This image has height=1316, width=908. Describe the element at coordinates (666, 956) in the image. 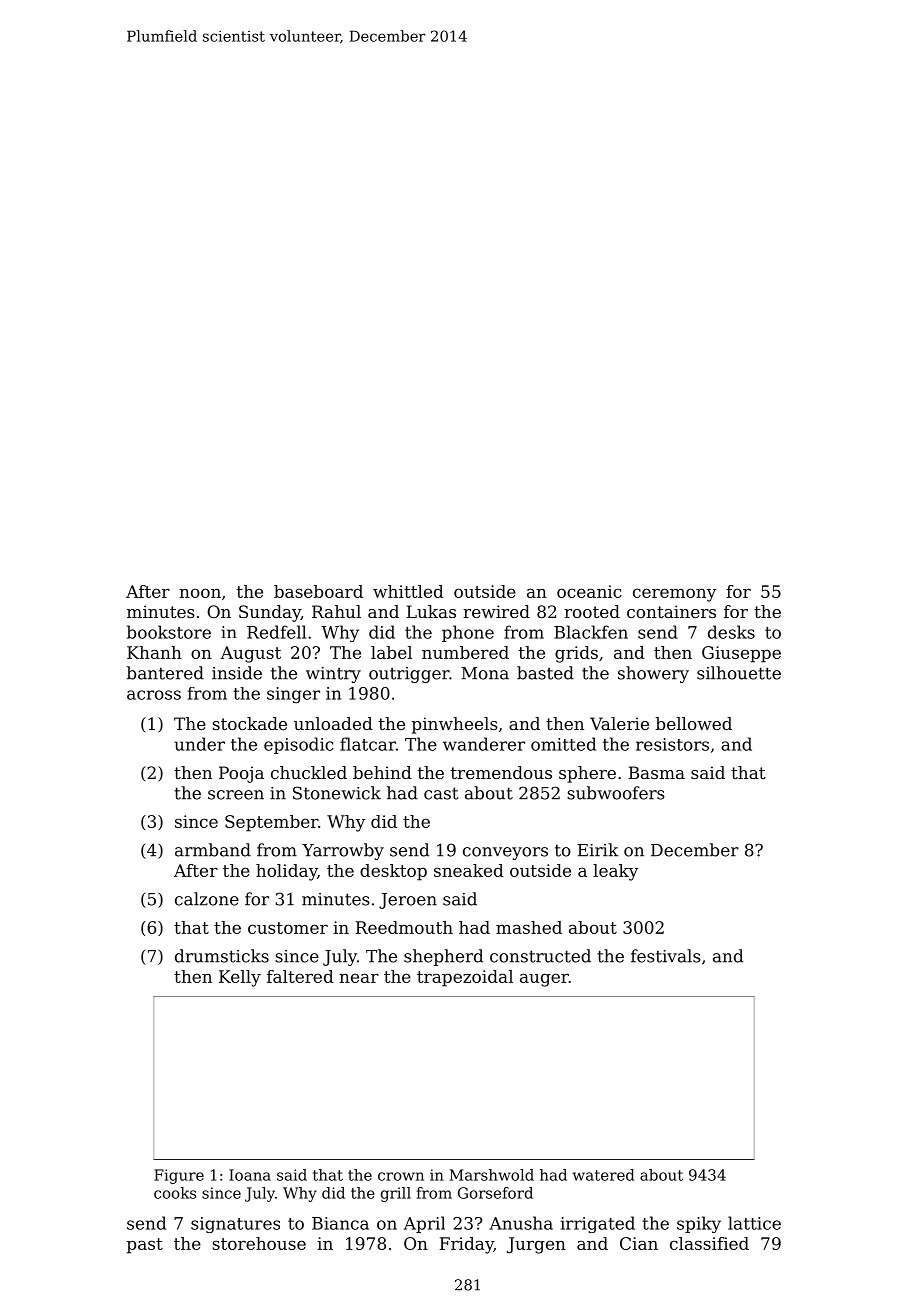

I see `festivals` at that location.
